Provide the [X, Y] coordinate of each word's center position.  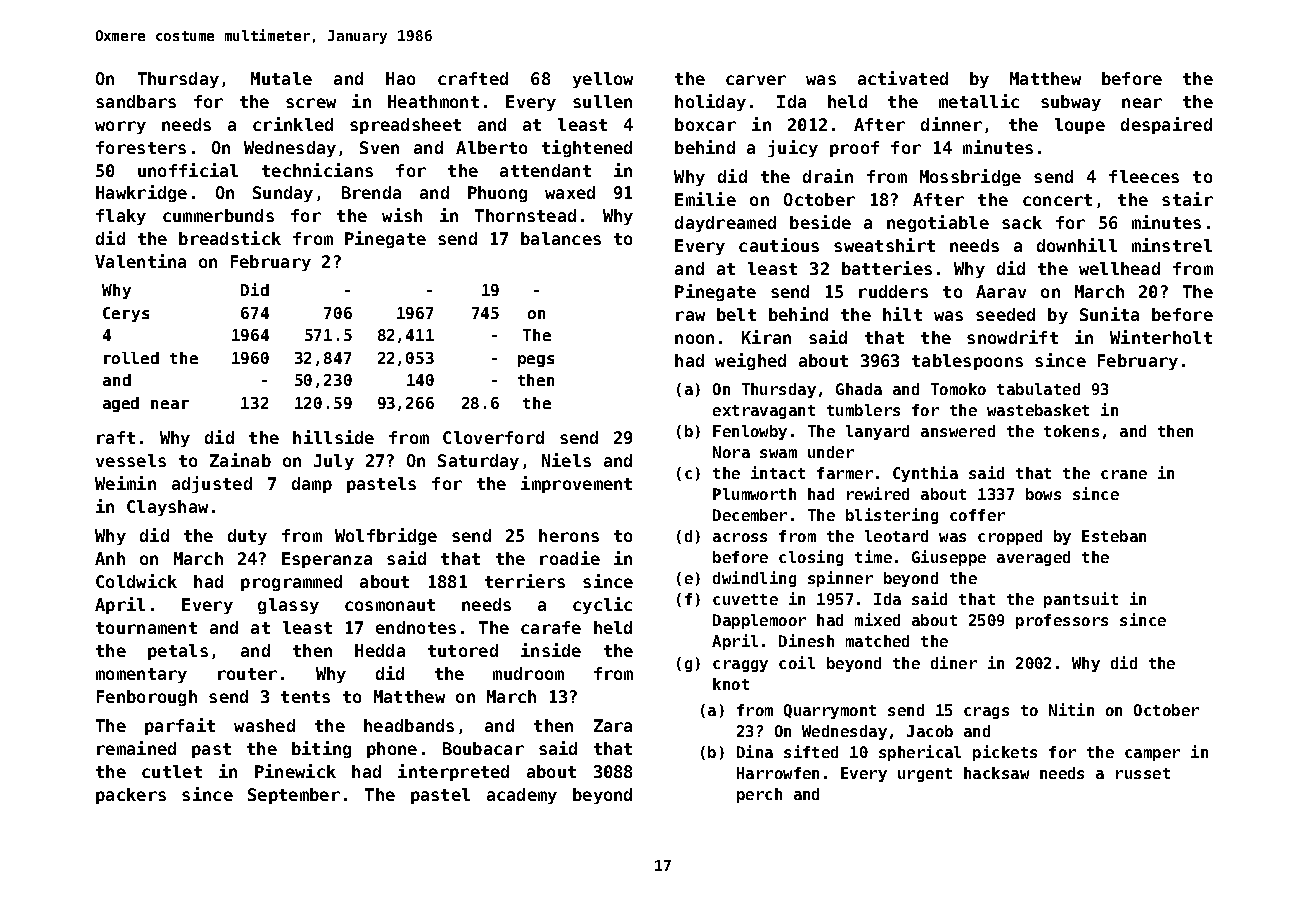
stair [1187, 199]
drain [828, 176]
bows [1043, 494]
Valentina [140, 261]
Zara [613, 725]
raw [690, 316]
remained [136, 748]
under [831, 452]
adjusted [212, 484]
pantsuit [1081, 600]
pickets [1005, 753]
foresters [141, 147]
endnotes [416, 627]
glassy [288, 606]
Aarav [1001, 291]
